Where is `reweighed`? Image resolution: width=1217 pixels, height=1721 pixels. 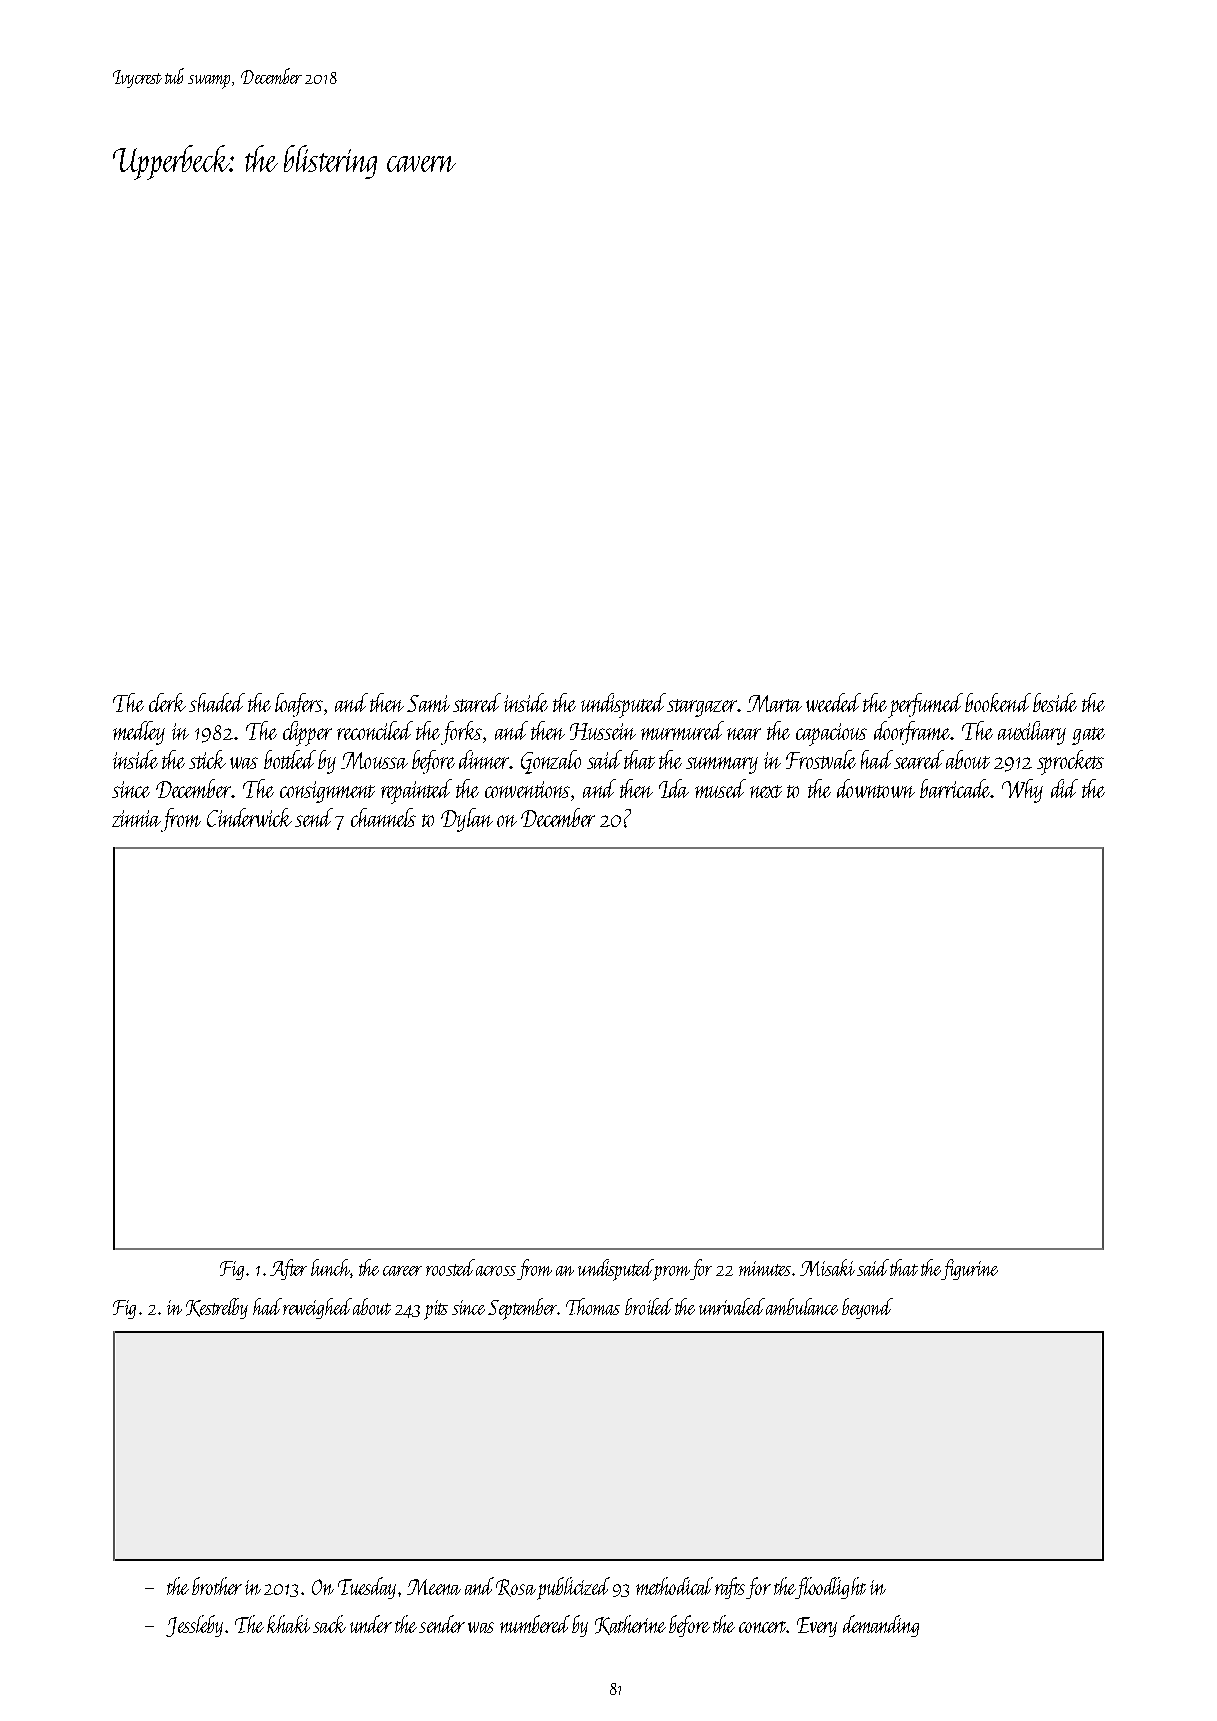 reweighed is located at coordinates (317, 1308).
